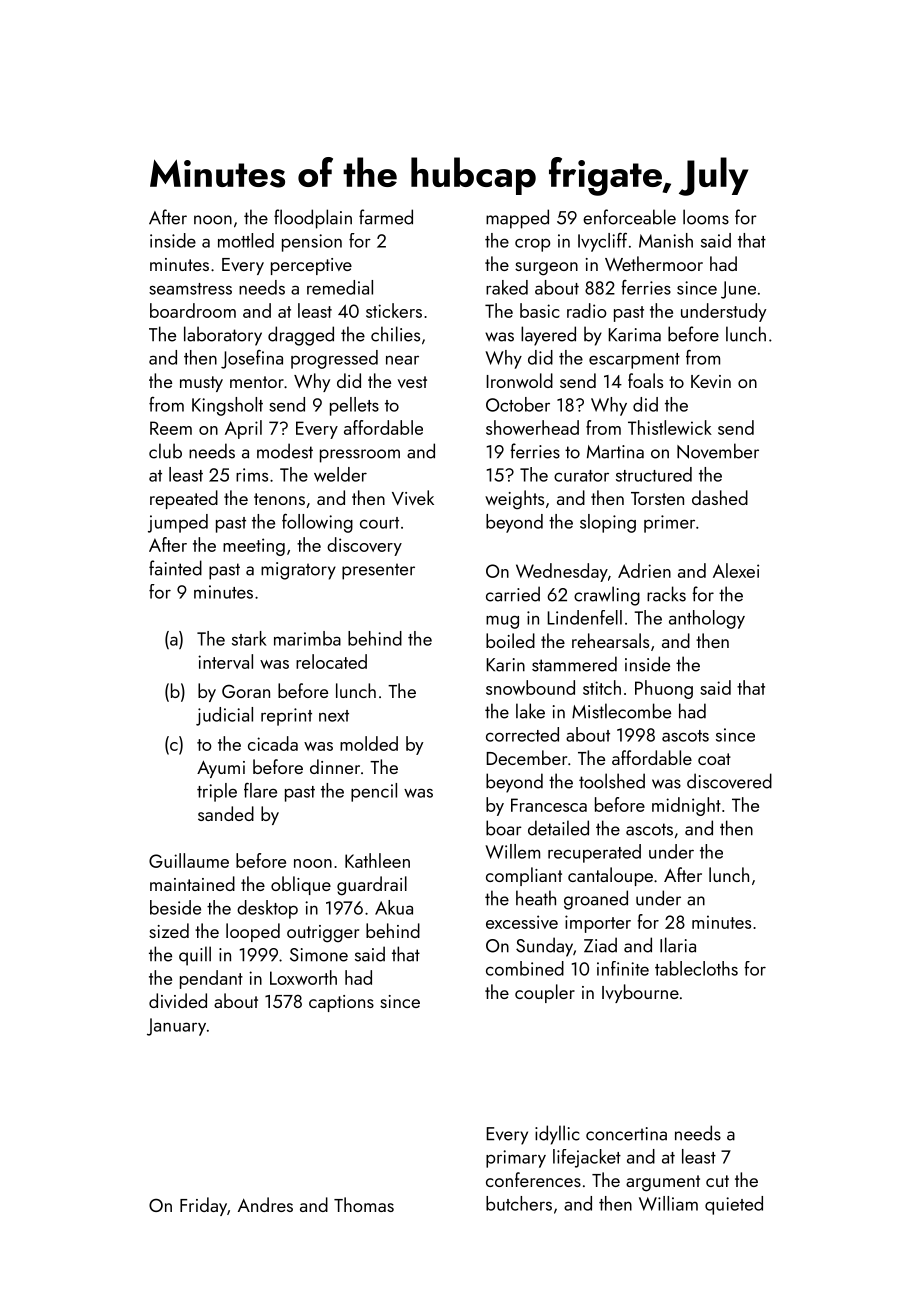 The image size is (924, 1311). What do you see at coordinates (512, 851) in the screenshot?
I see `Willem` at bounding box center [512, 851].
